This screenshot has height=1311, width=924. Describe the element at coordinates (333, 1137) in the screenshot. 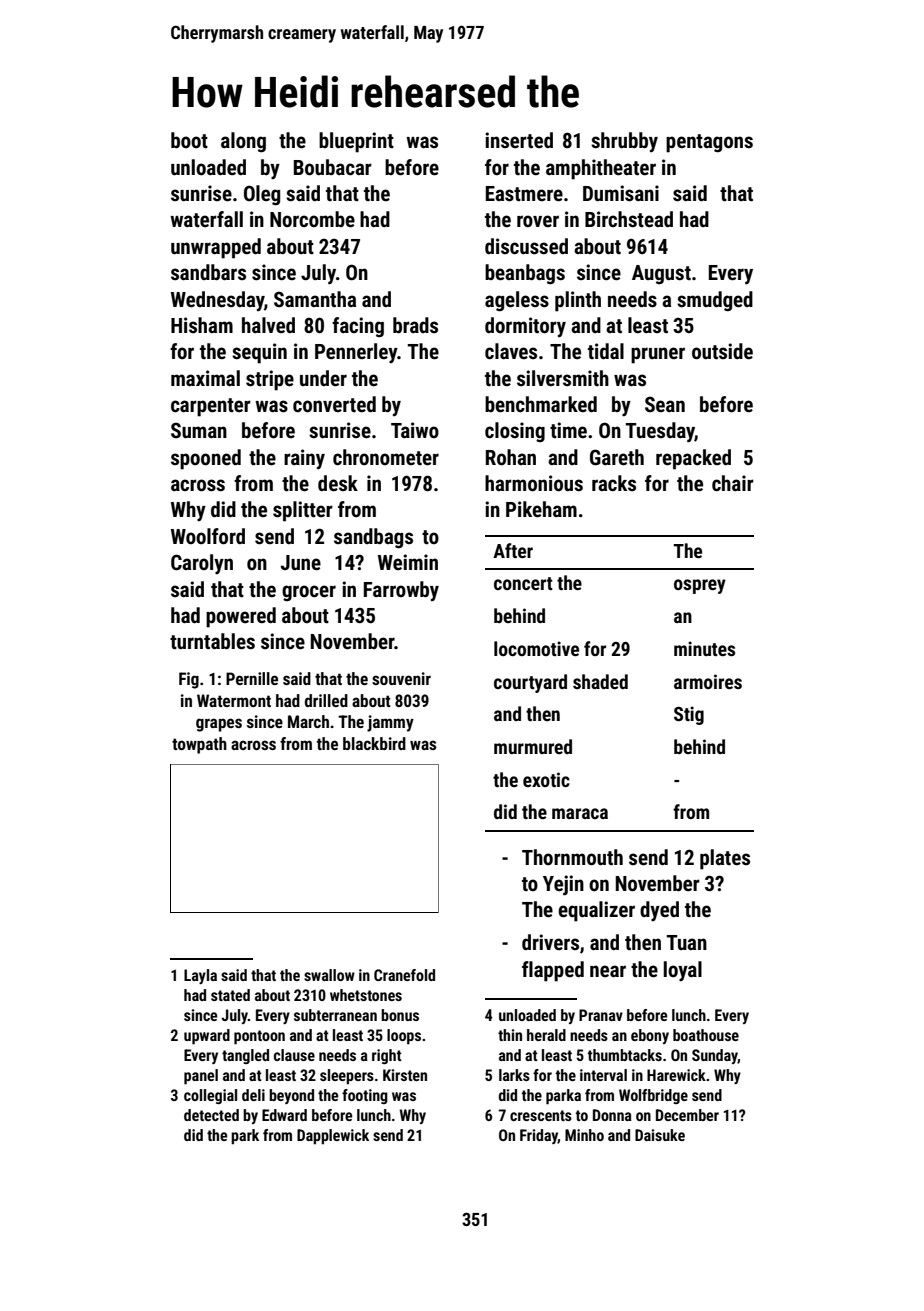

I see `Dapplewick` at that location.
